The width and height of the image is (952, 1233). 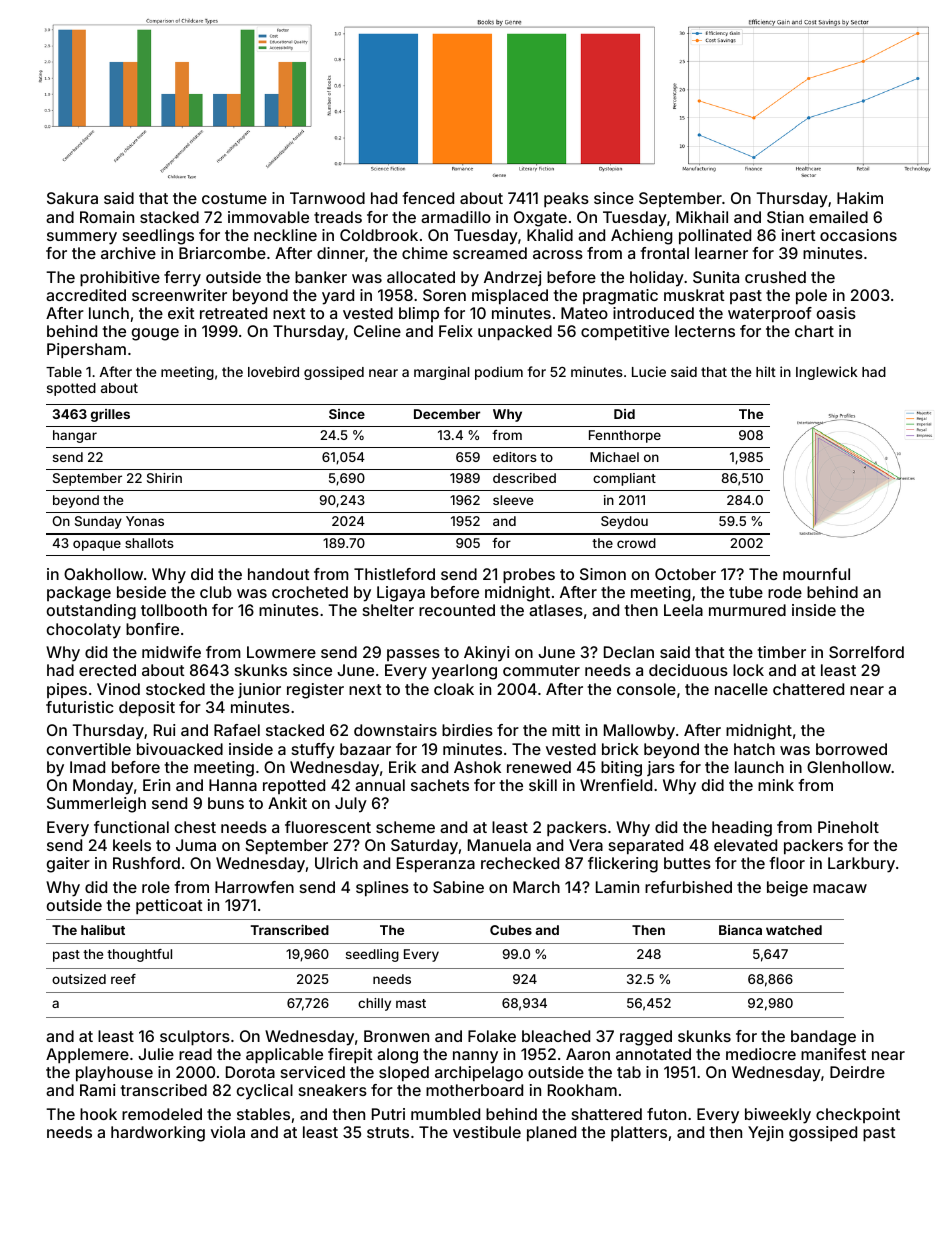 I want to click on lovebird, so click(x=273, y=371).
